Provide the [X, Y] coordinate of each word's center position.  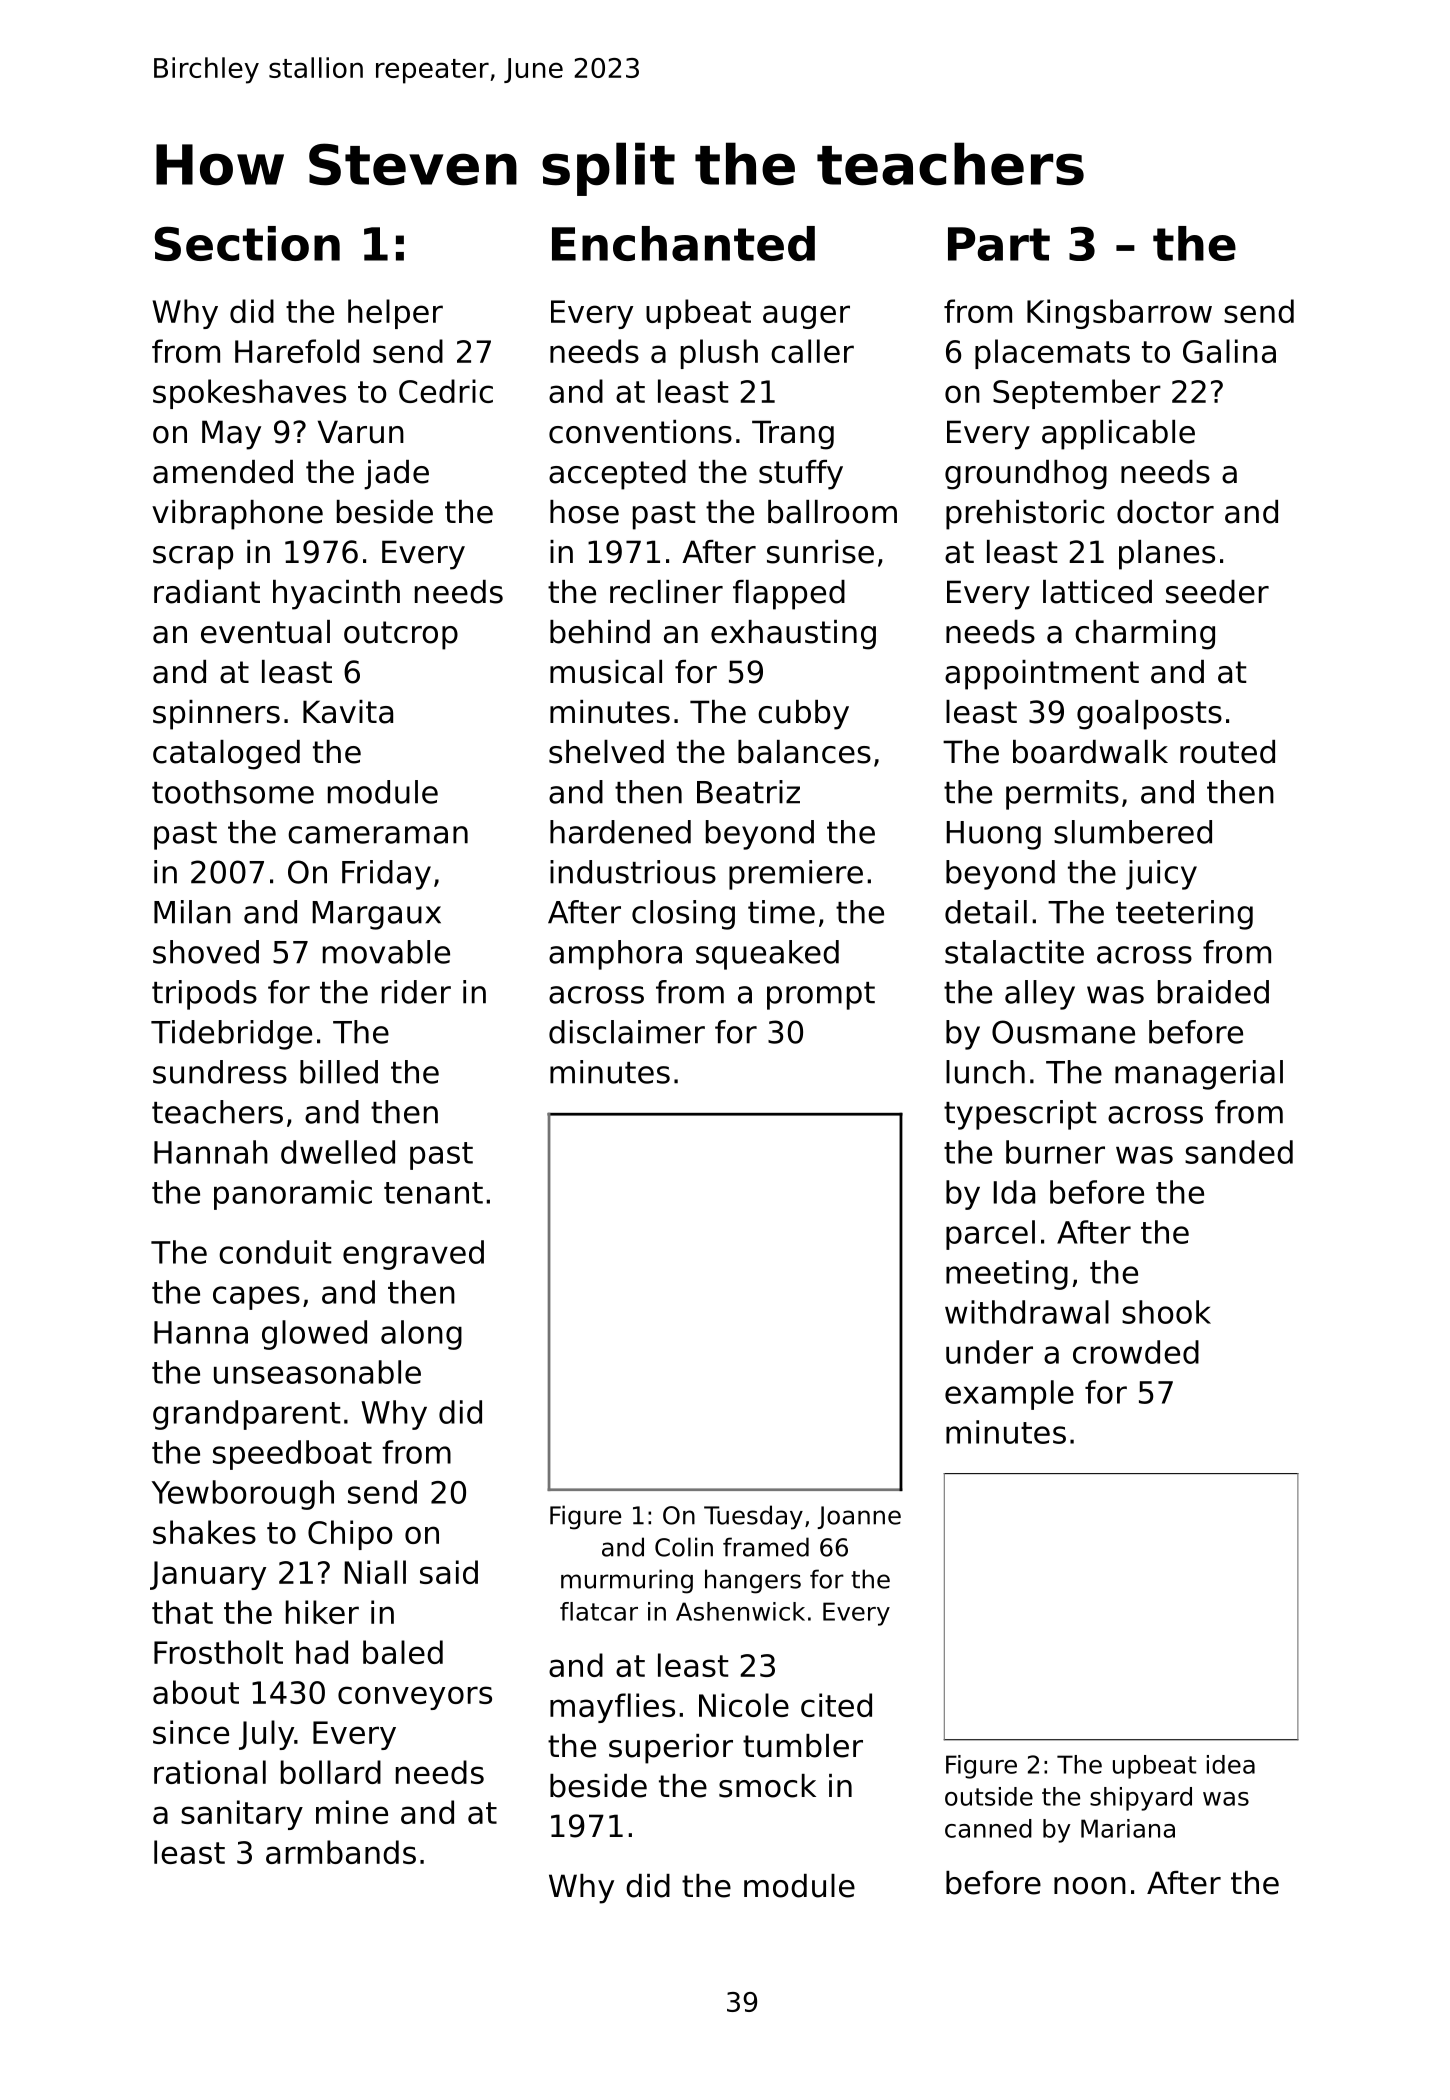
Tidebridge [231, 1035]
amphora [615, 955]
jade [396, 475]
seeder [1217, 592]
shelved [606, 752]
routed [1227, 752]
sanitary [242, 1815]
